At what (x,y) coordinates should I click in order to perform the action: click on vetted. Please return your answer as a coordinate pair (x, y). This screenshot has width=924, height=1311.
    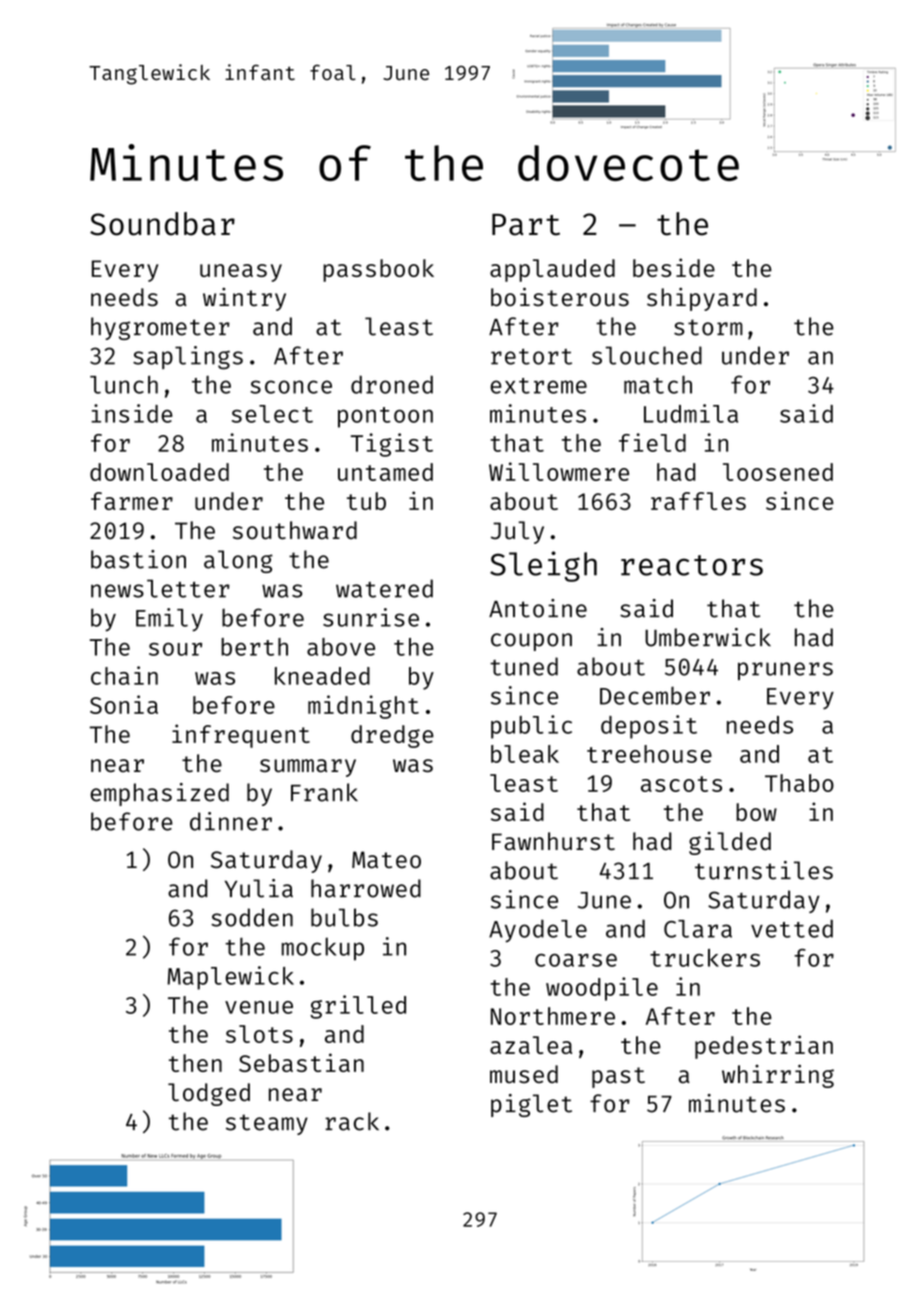
    Looking at the image, I should click on (792, 928).
